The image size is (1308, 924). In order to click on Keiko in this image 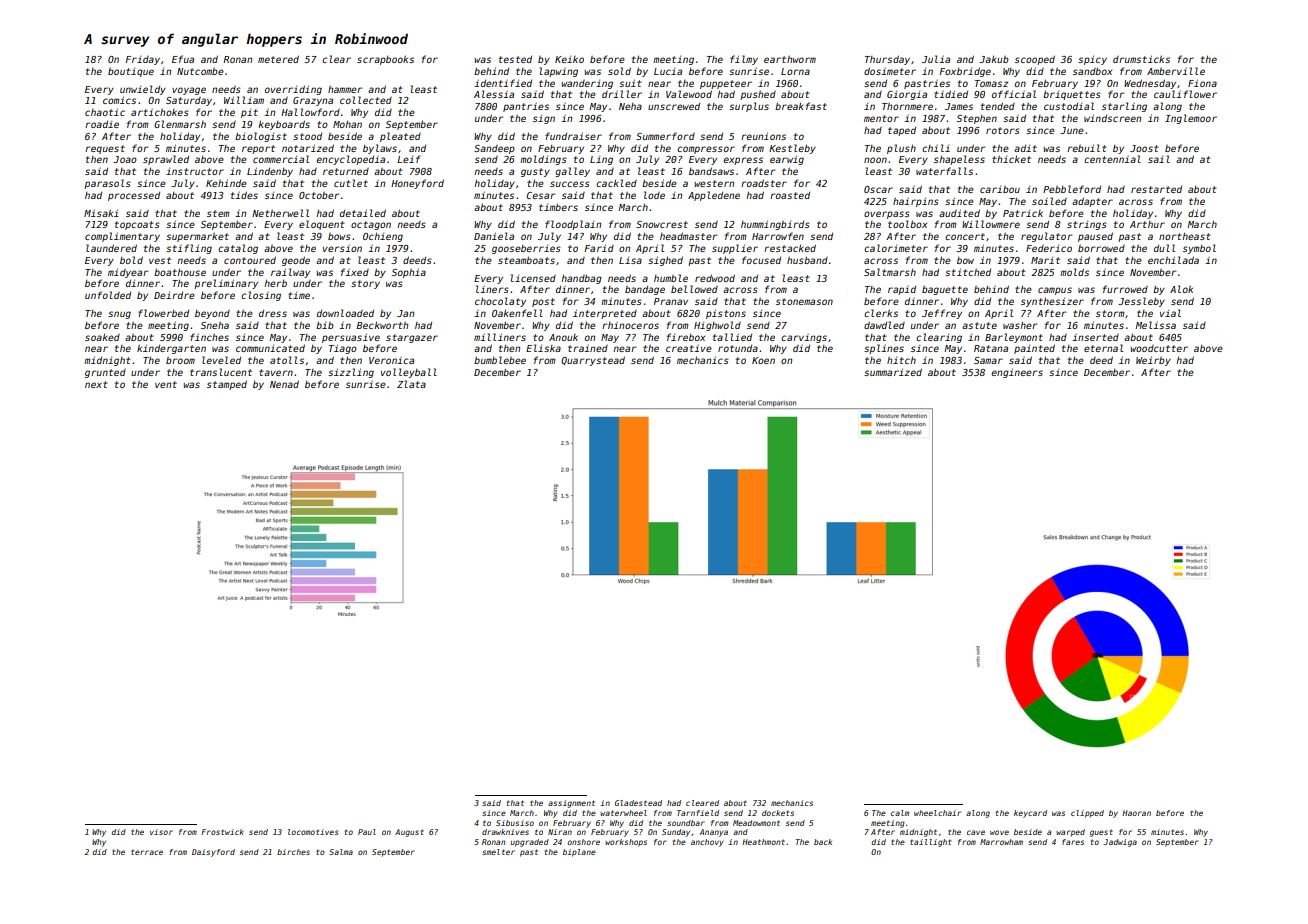, I will do `click(569, 59)`.
